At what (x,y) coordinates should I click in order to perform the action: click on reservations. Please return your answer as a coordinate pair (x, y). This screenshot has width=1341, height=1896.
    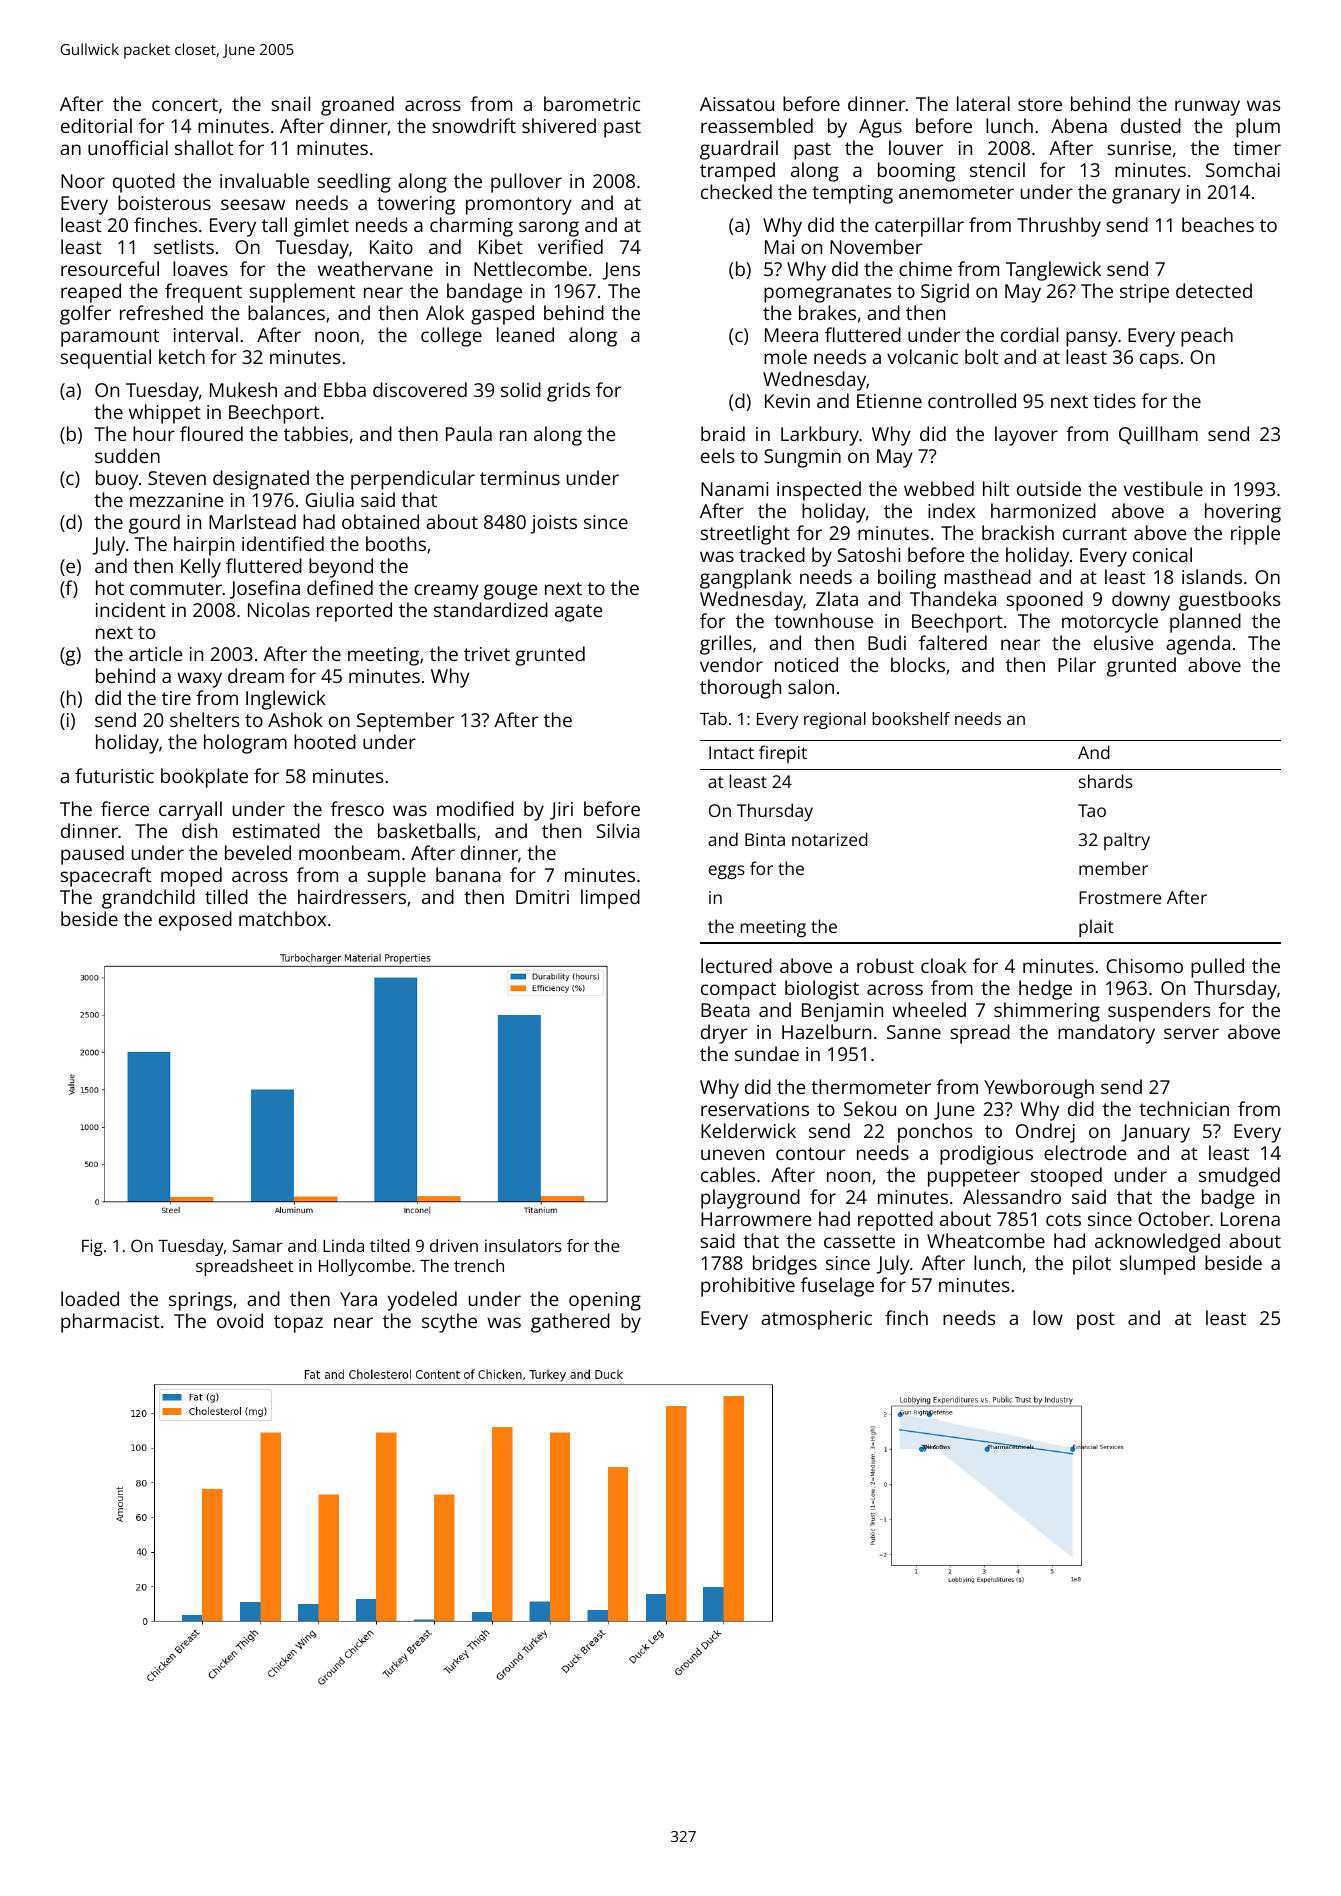
    Looking at the image, I should click on (755, 1109).
